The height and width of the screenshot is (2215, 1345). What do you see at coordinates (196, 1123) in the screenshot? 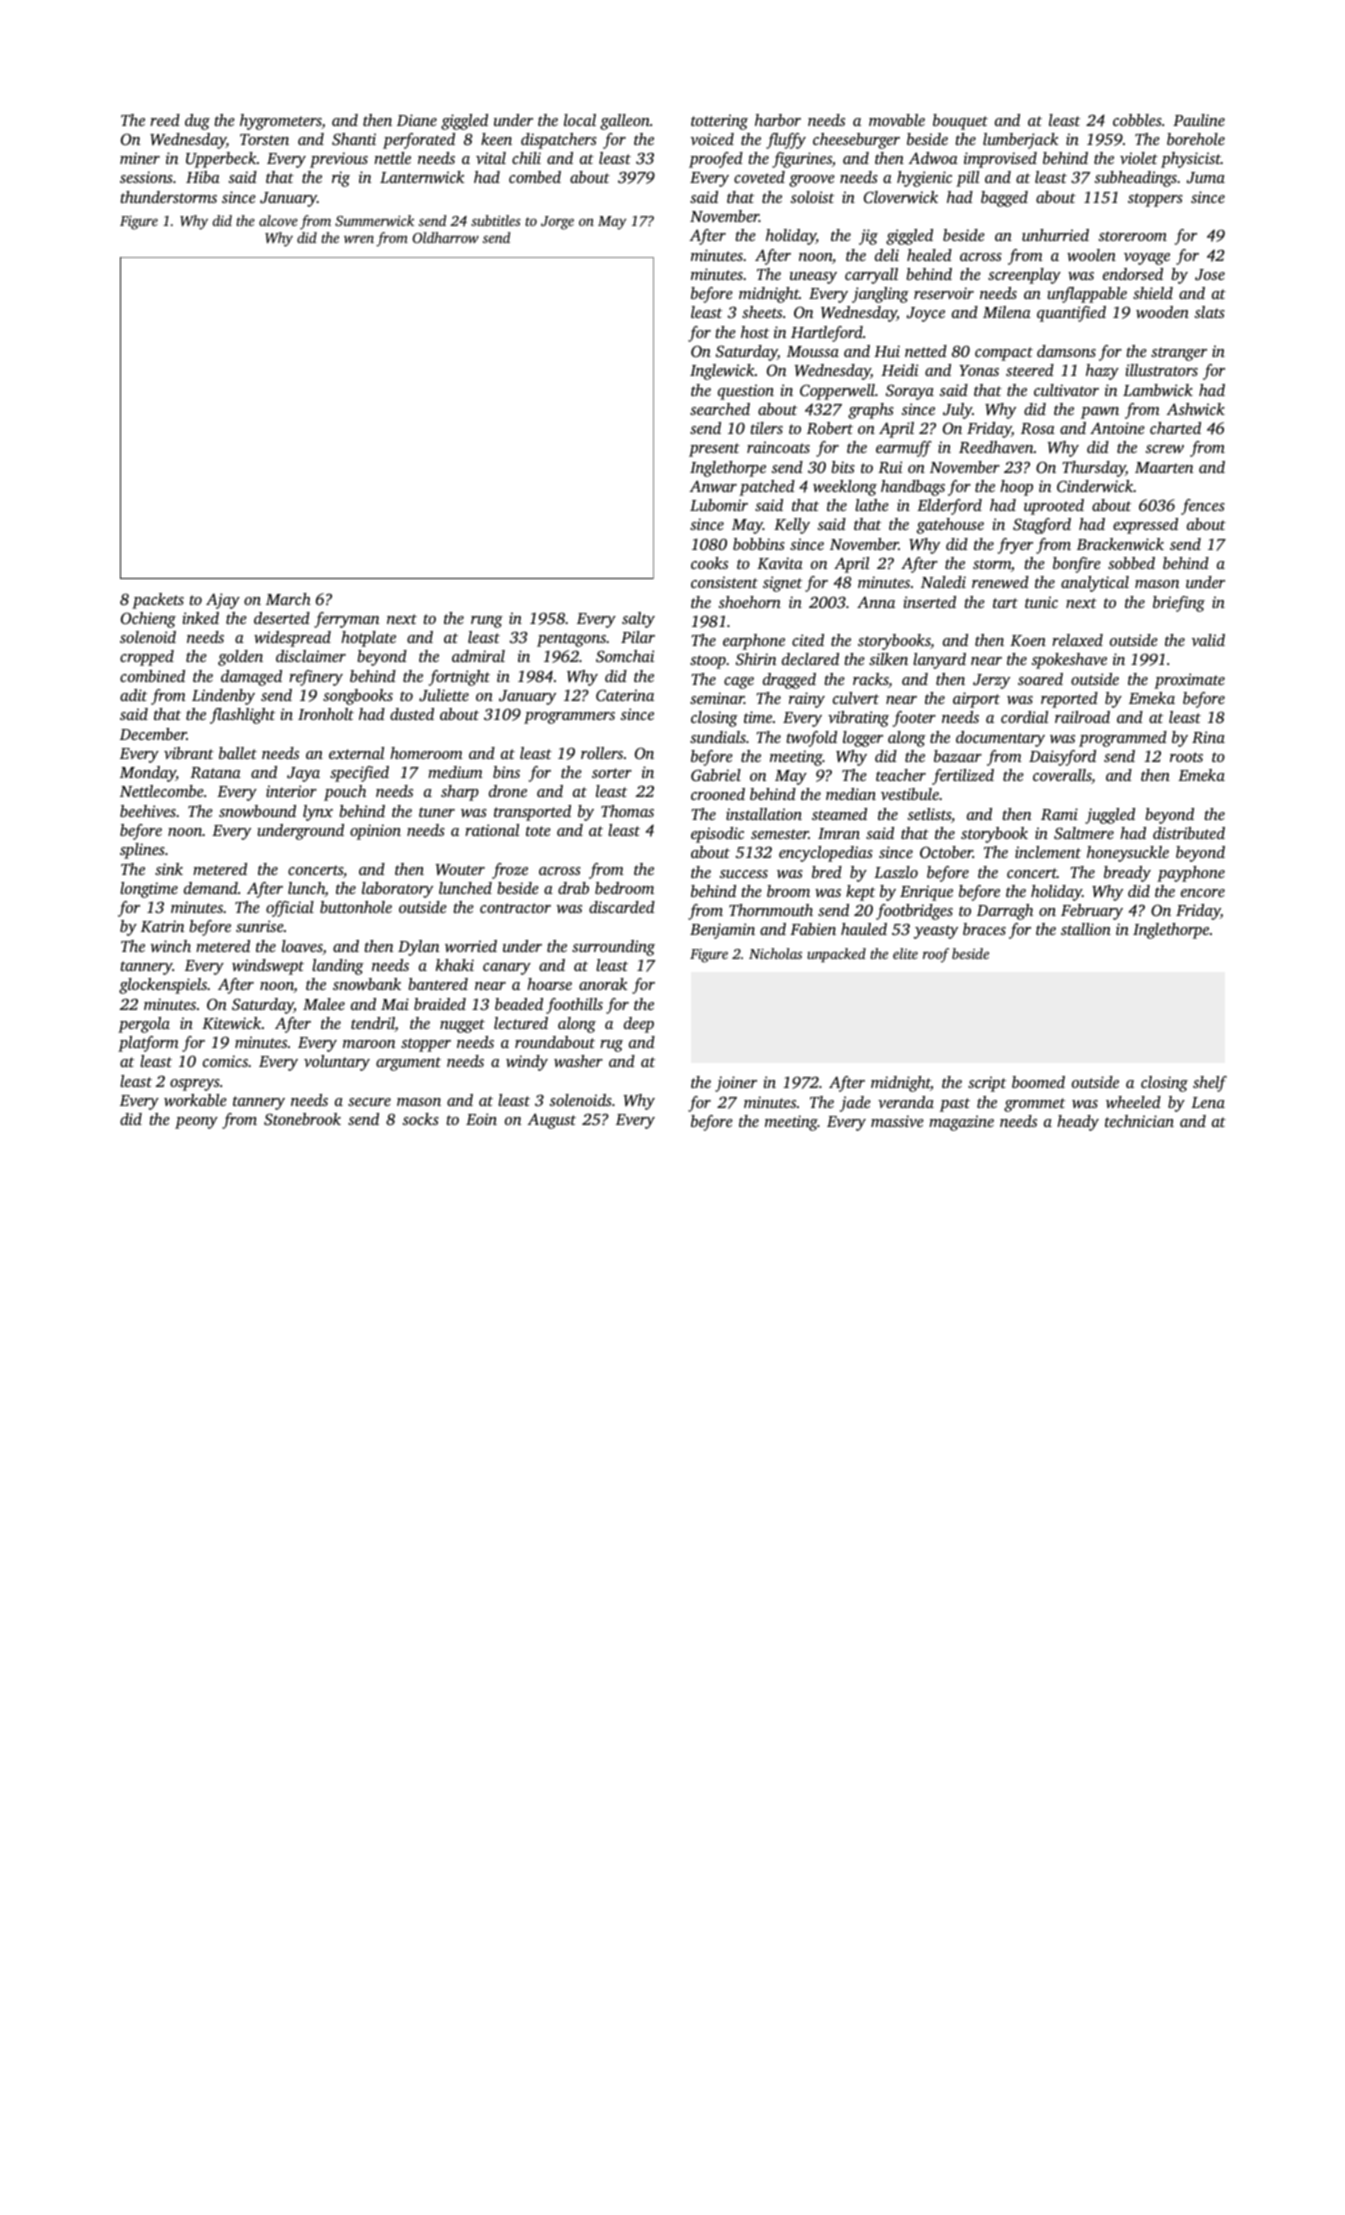
I see `peony` at bounding box center [196, 1123].
